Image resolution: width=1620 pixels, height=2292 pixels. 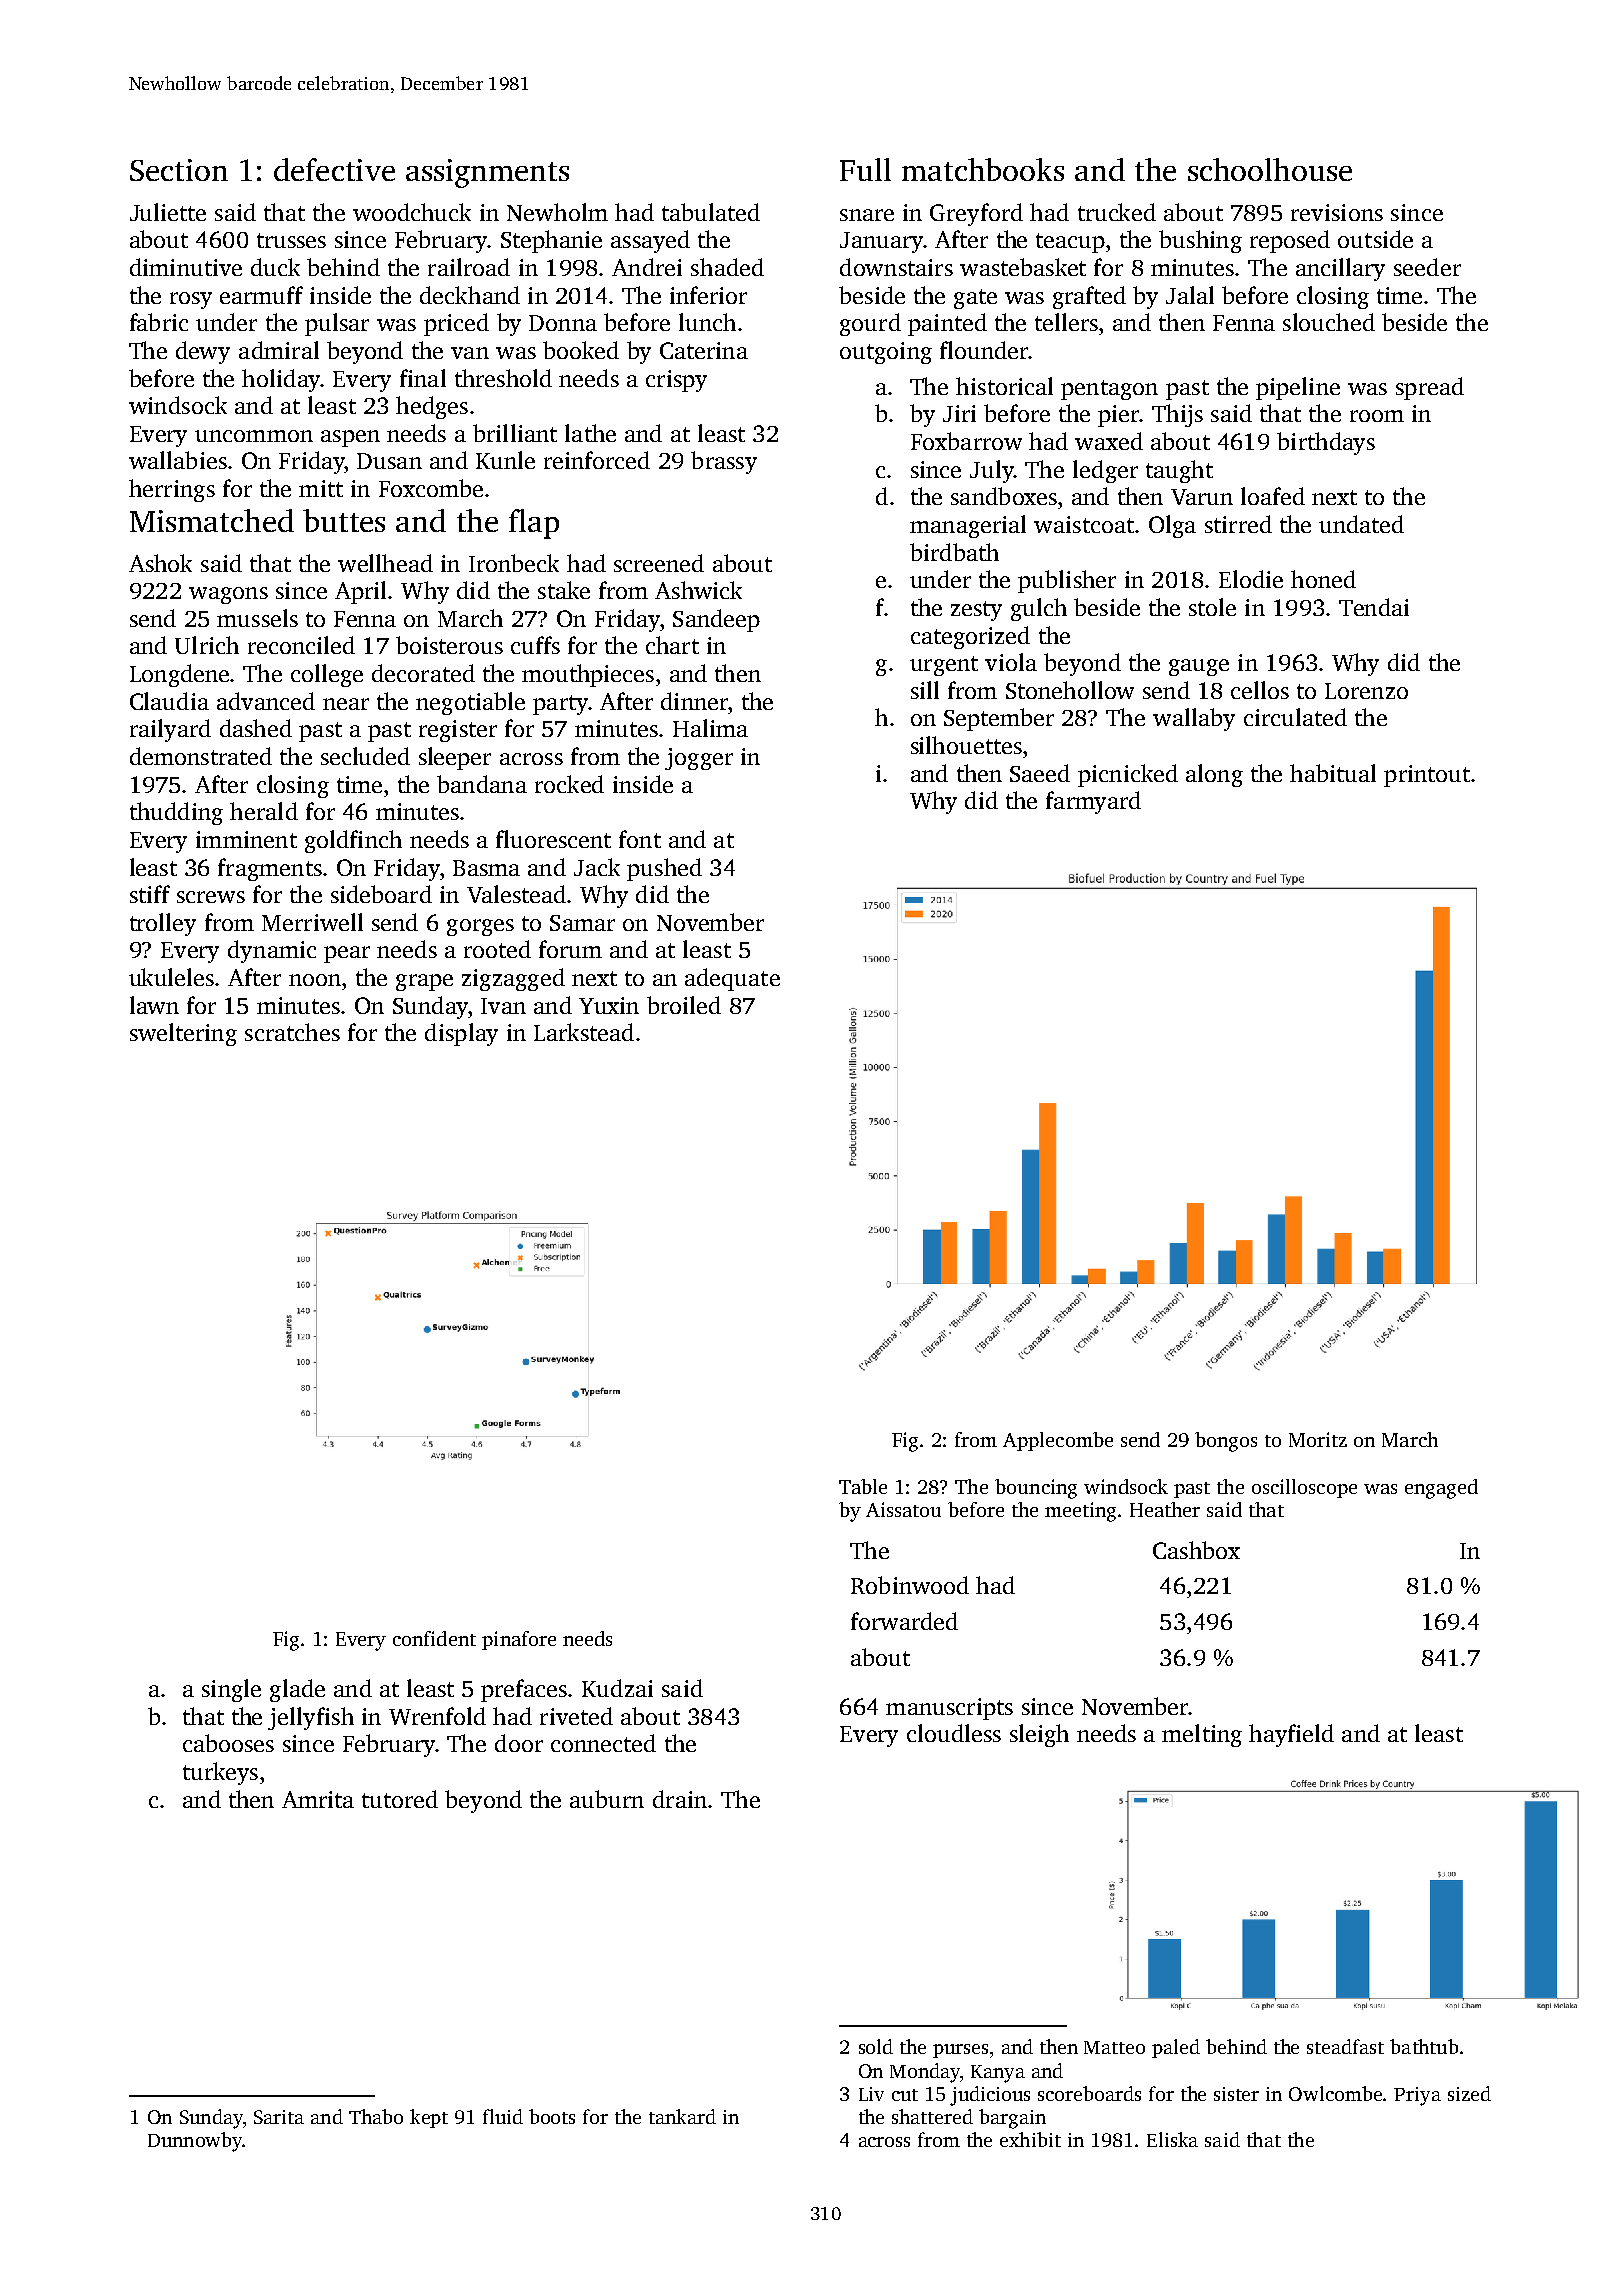 What do you see at coordinates (904, 1621) in the screenshot?
I see `forwarded` at bounding box center [904, 1621].
